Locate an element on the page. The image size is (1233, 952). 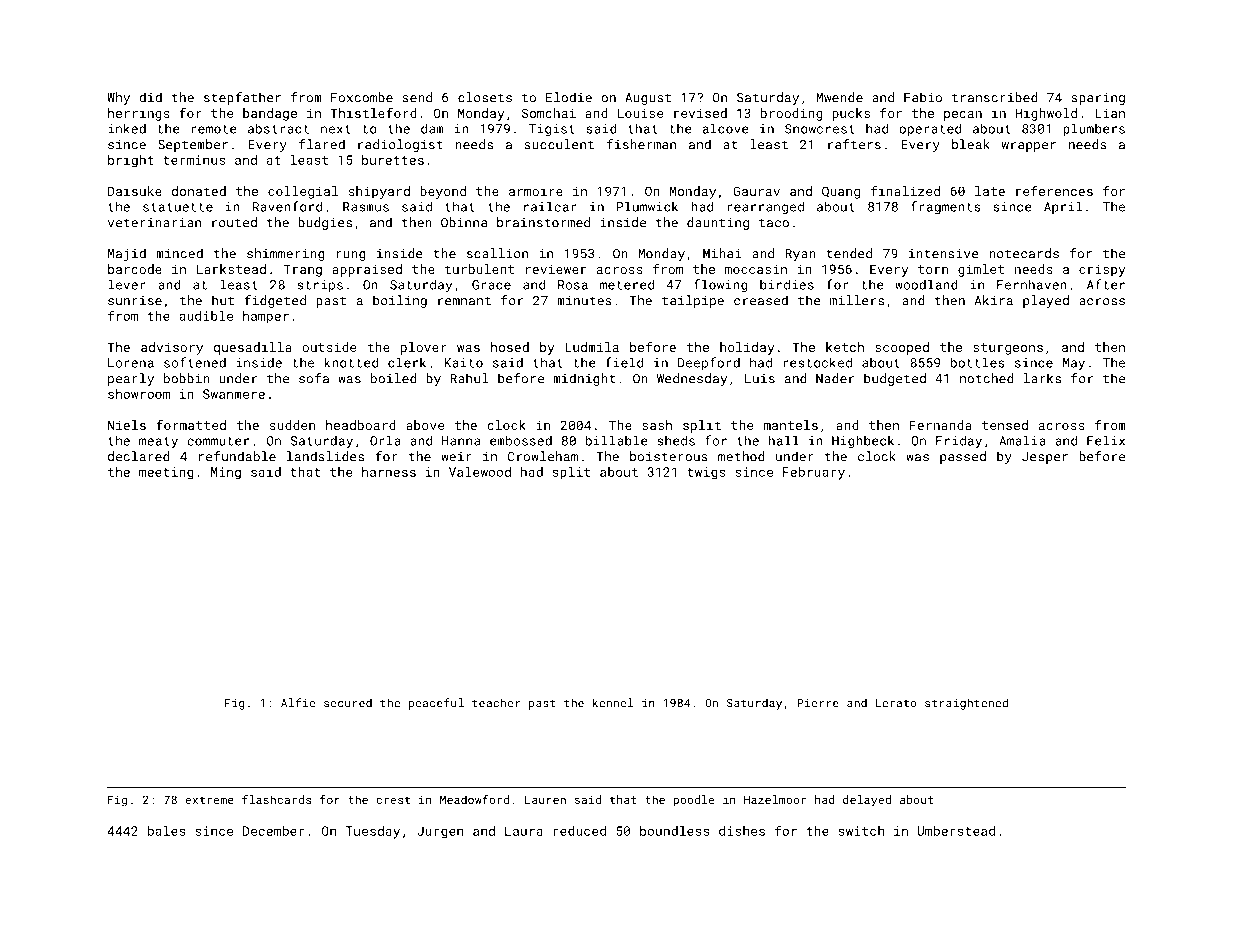
Ludmila is located at coordinates (592, 347).
